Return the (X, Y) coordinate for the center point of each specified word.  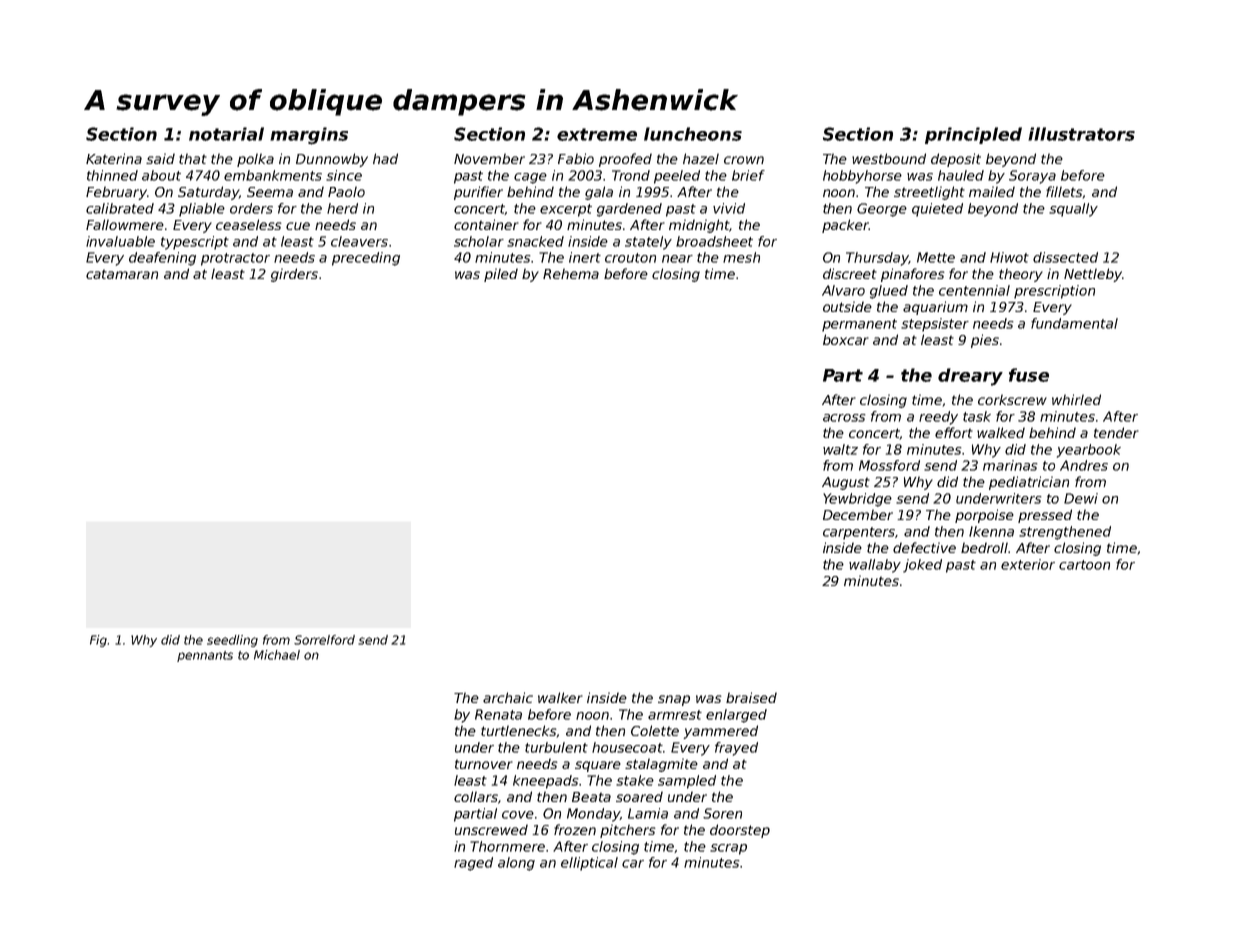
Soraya (1032, 177)
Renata (498, 714)
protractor (235, 259)
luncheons (693, 134)
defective (924, 547)
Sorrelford (324, 640)
